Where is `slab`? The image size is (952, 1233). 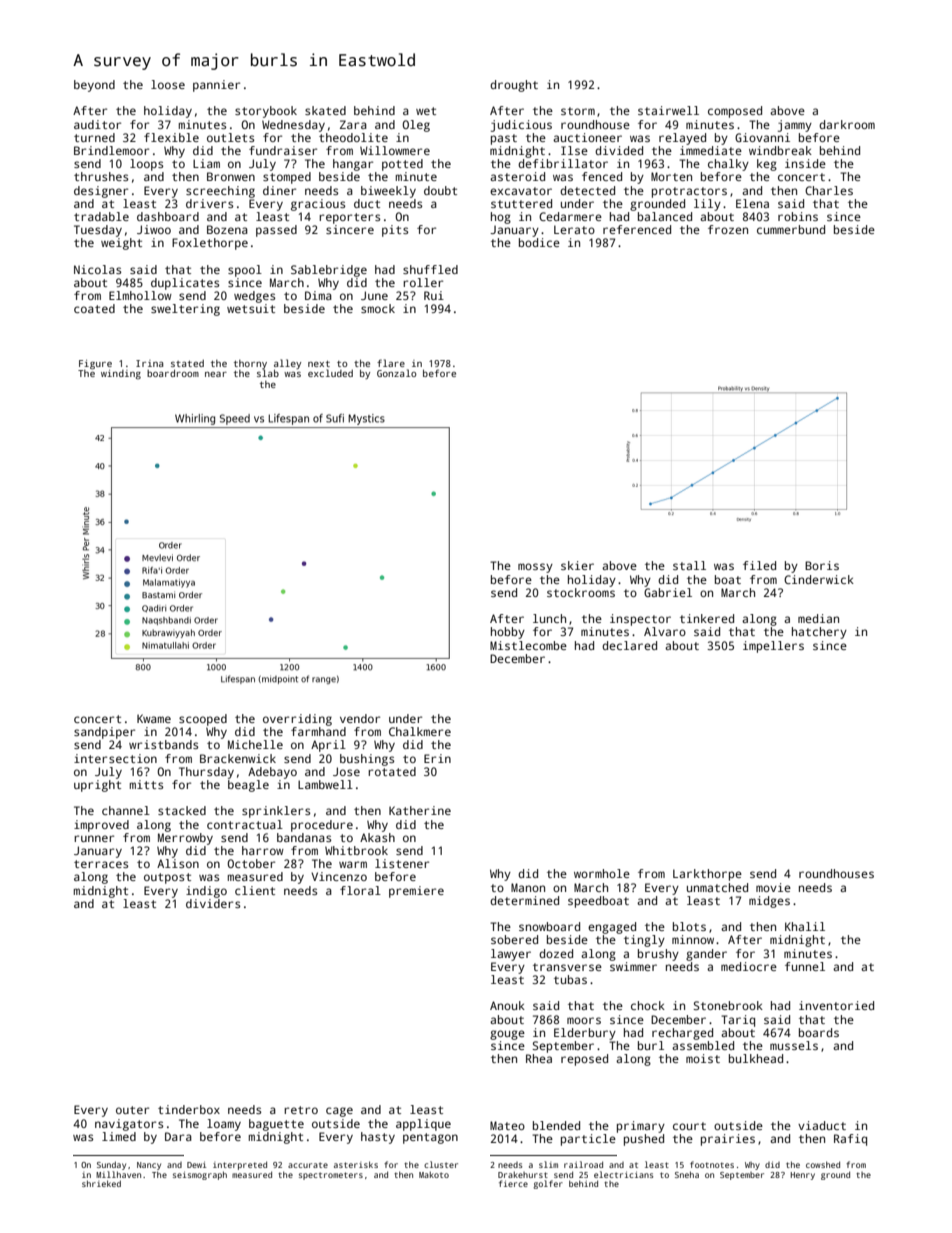
slab is located at coordinates (268, 373).
